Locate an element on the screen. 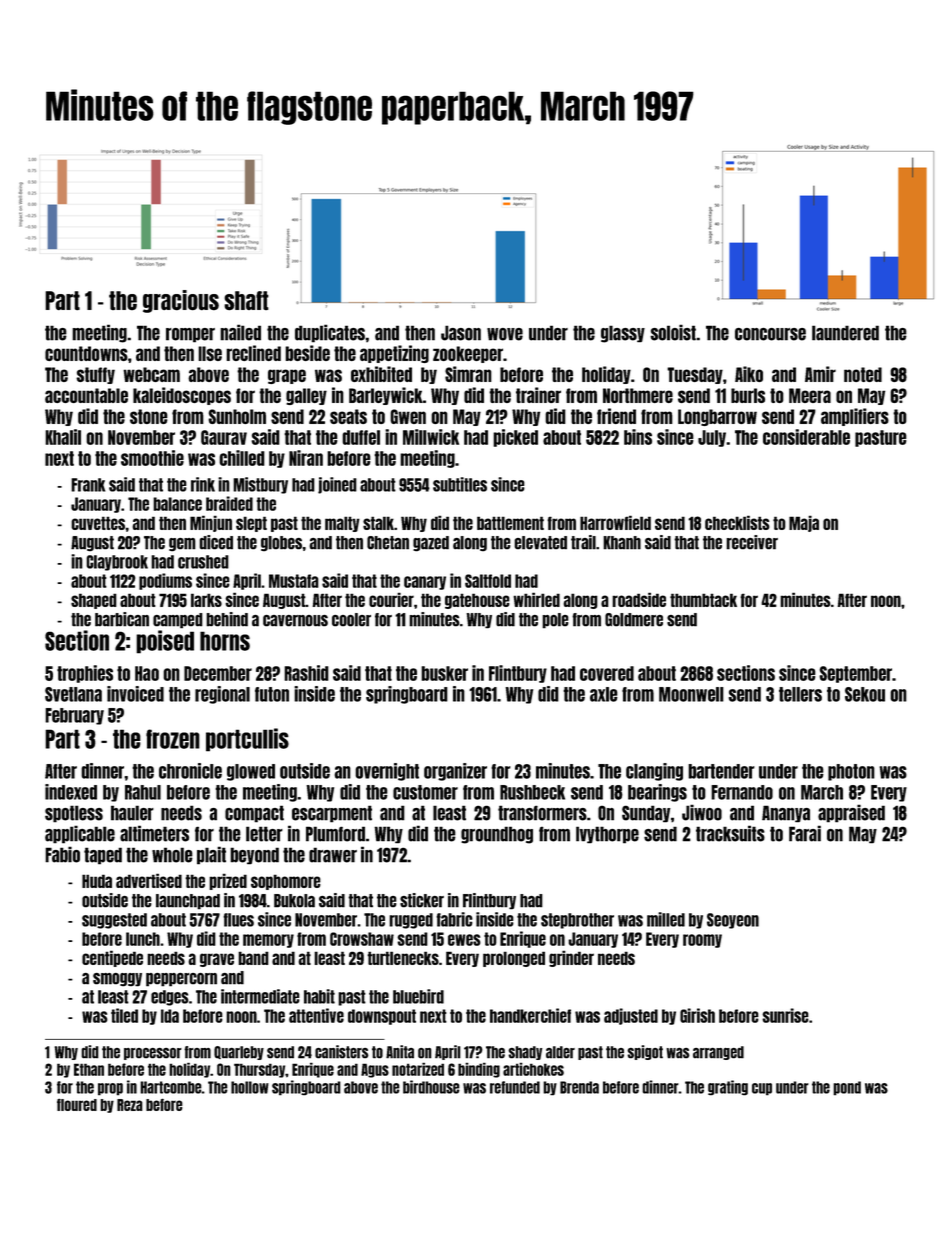 This screenshot has width=952, height=1233. trail is located at coordinates (583, 542).
